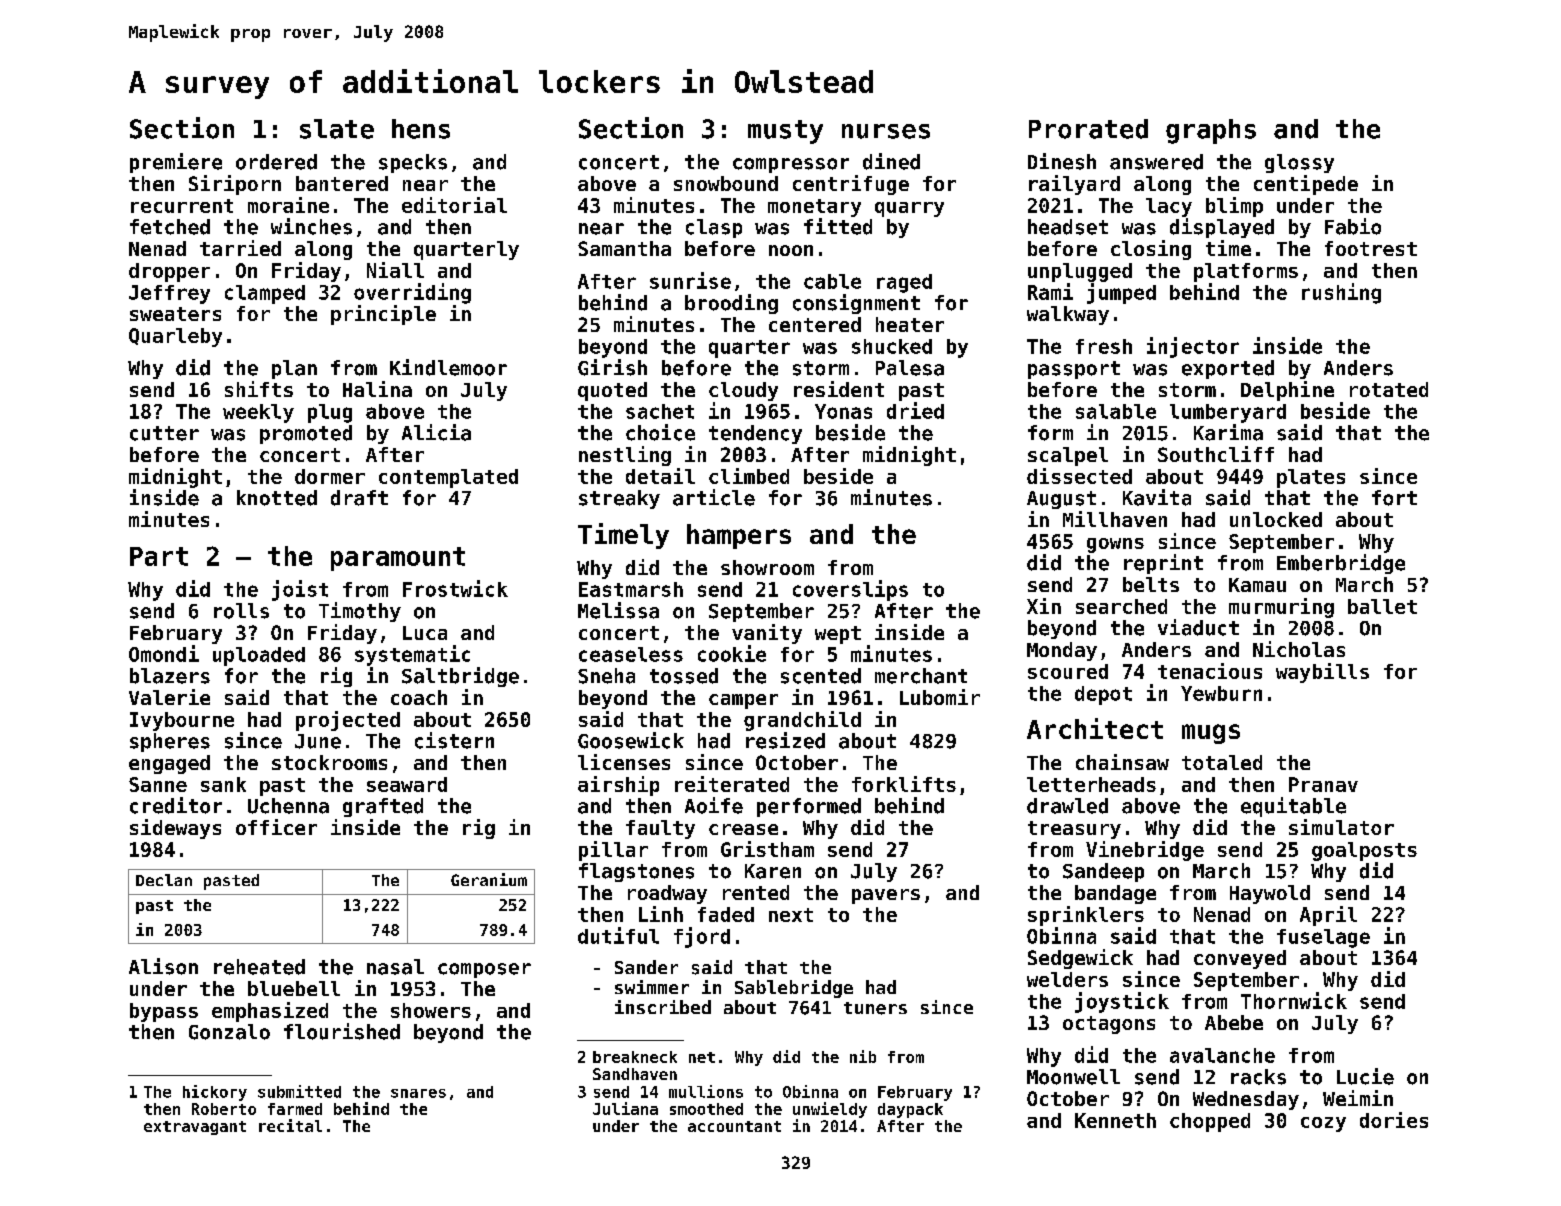 Image resolution: width=1561 pixels, height=1206 pixels. Describe the element at coordinates (624, 248) in the document. I see `Samantha` at that location.
